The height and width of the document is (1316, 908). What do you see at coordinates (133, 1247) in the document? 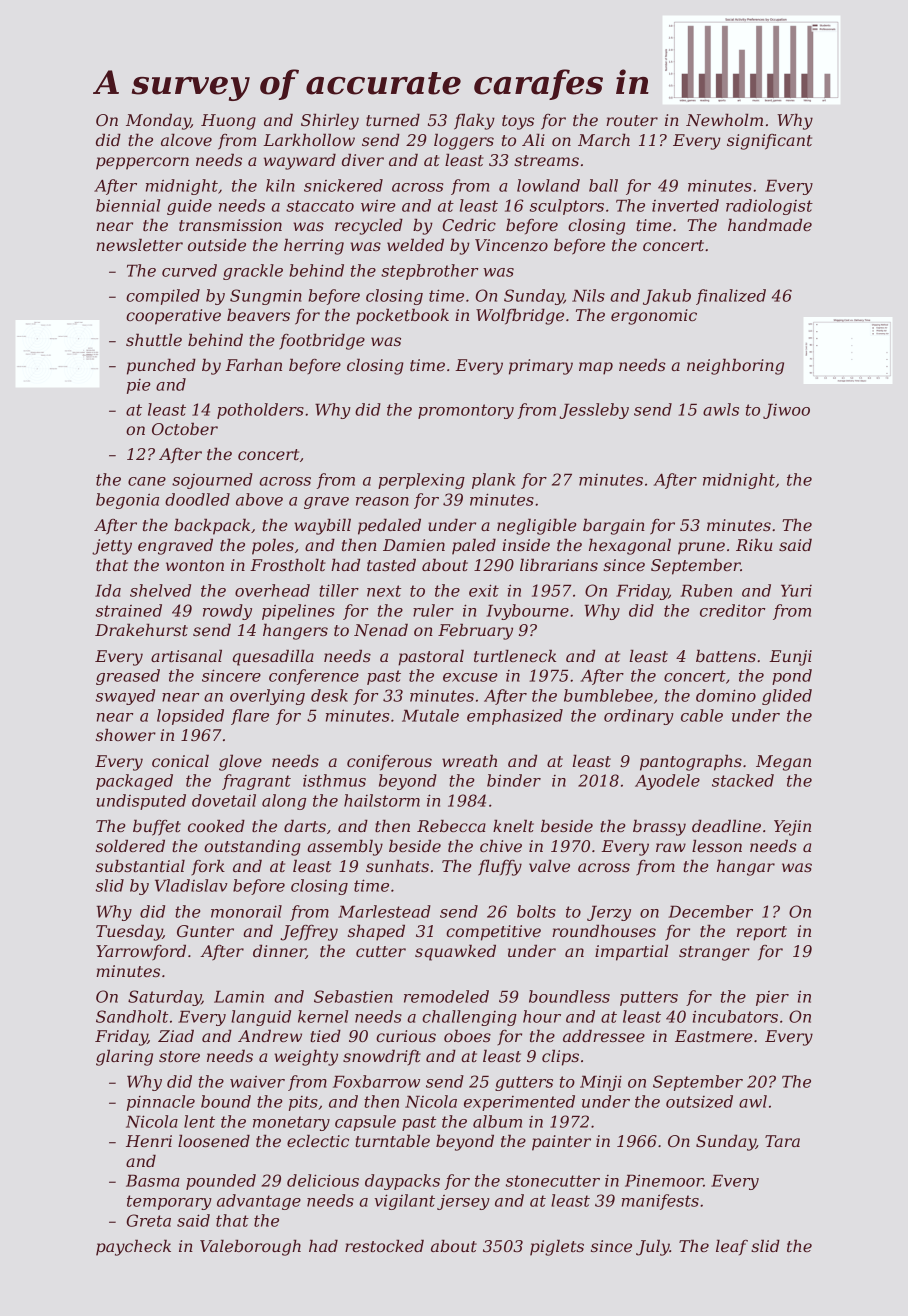
I see `paycheck` at bounding box center [133, 1247].
